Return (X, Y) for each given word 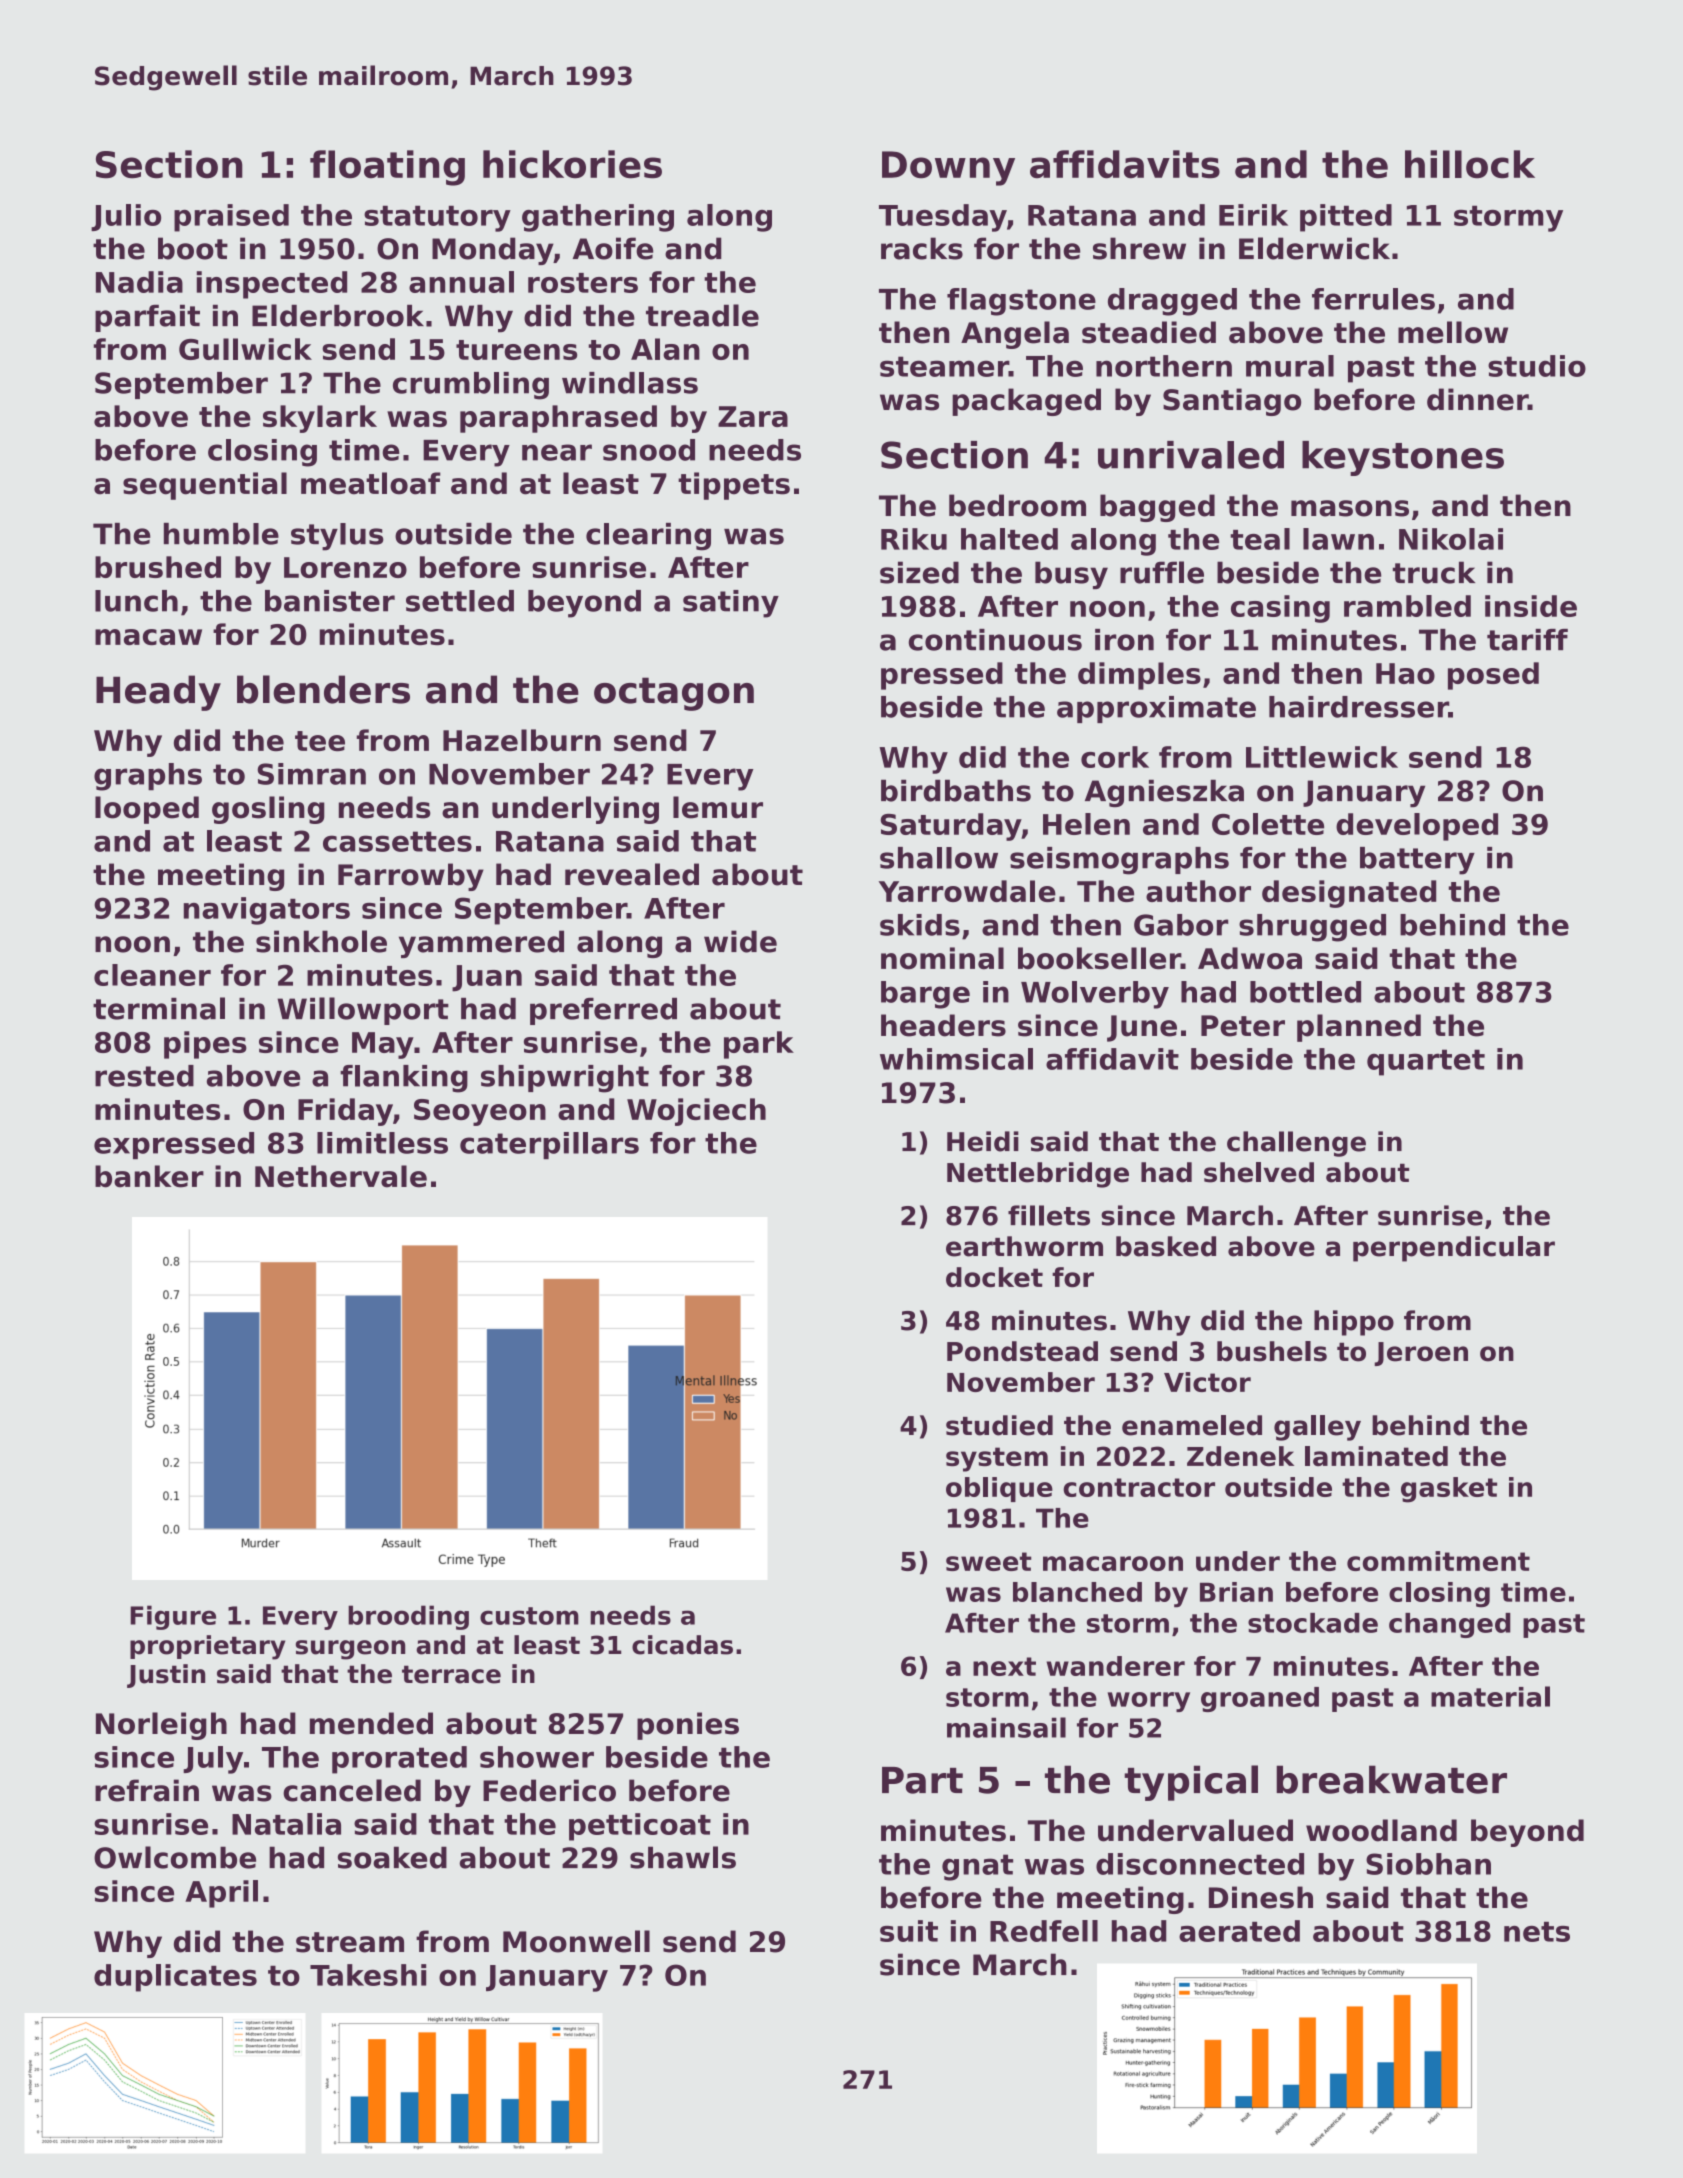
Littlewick (1322, 757)
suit (909, 1931)
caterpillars (549, 1145)
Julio (126, 217)
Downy (948, 168)
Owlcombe (175, 1857)
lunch (136, 601)
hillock (1470, 164)
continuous (995, 640)
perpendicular (1454, 1249)
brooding (408, 1617)
